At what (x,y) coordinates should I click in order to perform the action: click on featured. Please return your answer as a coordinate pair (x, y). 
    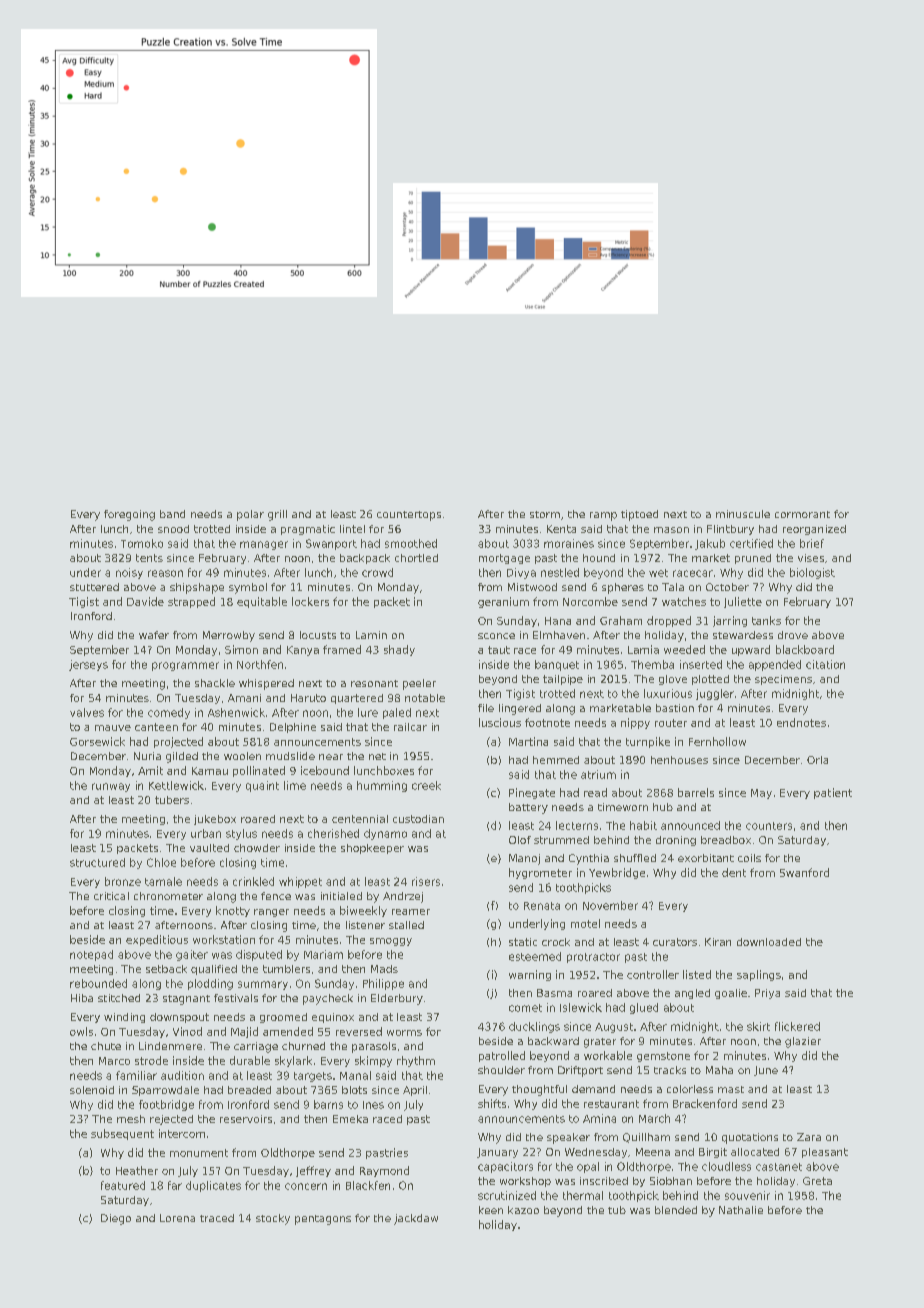
    Looking at the image, I should click on (123, 1185).
